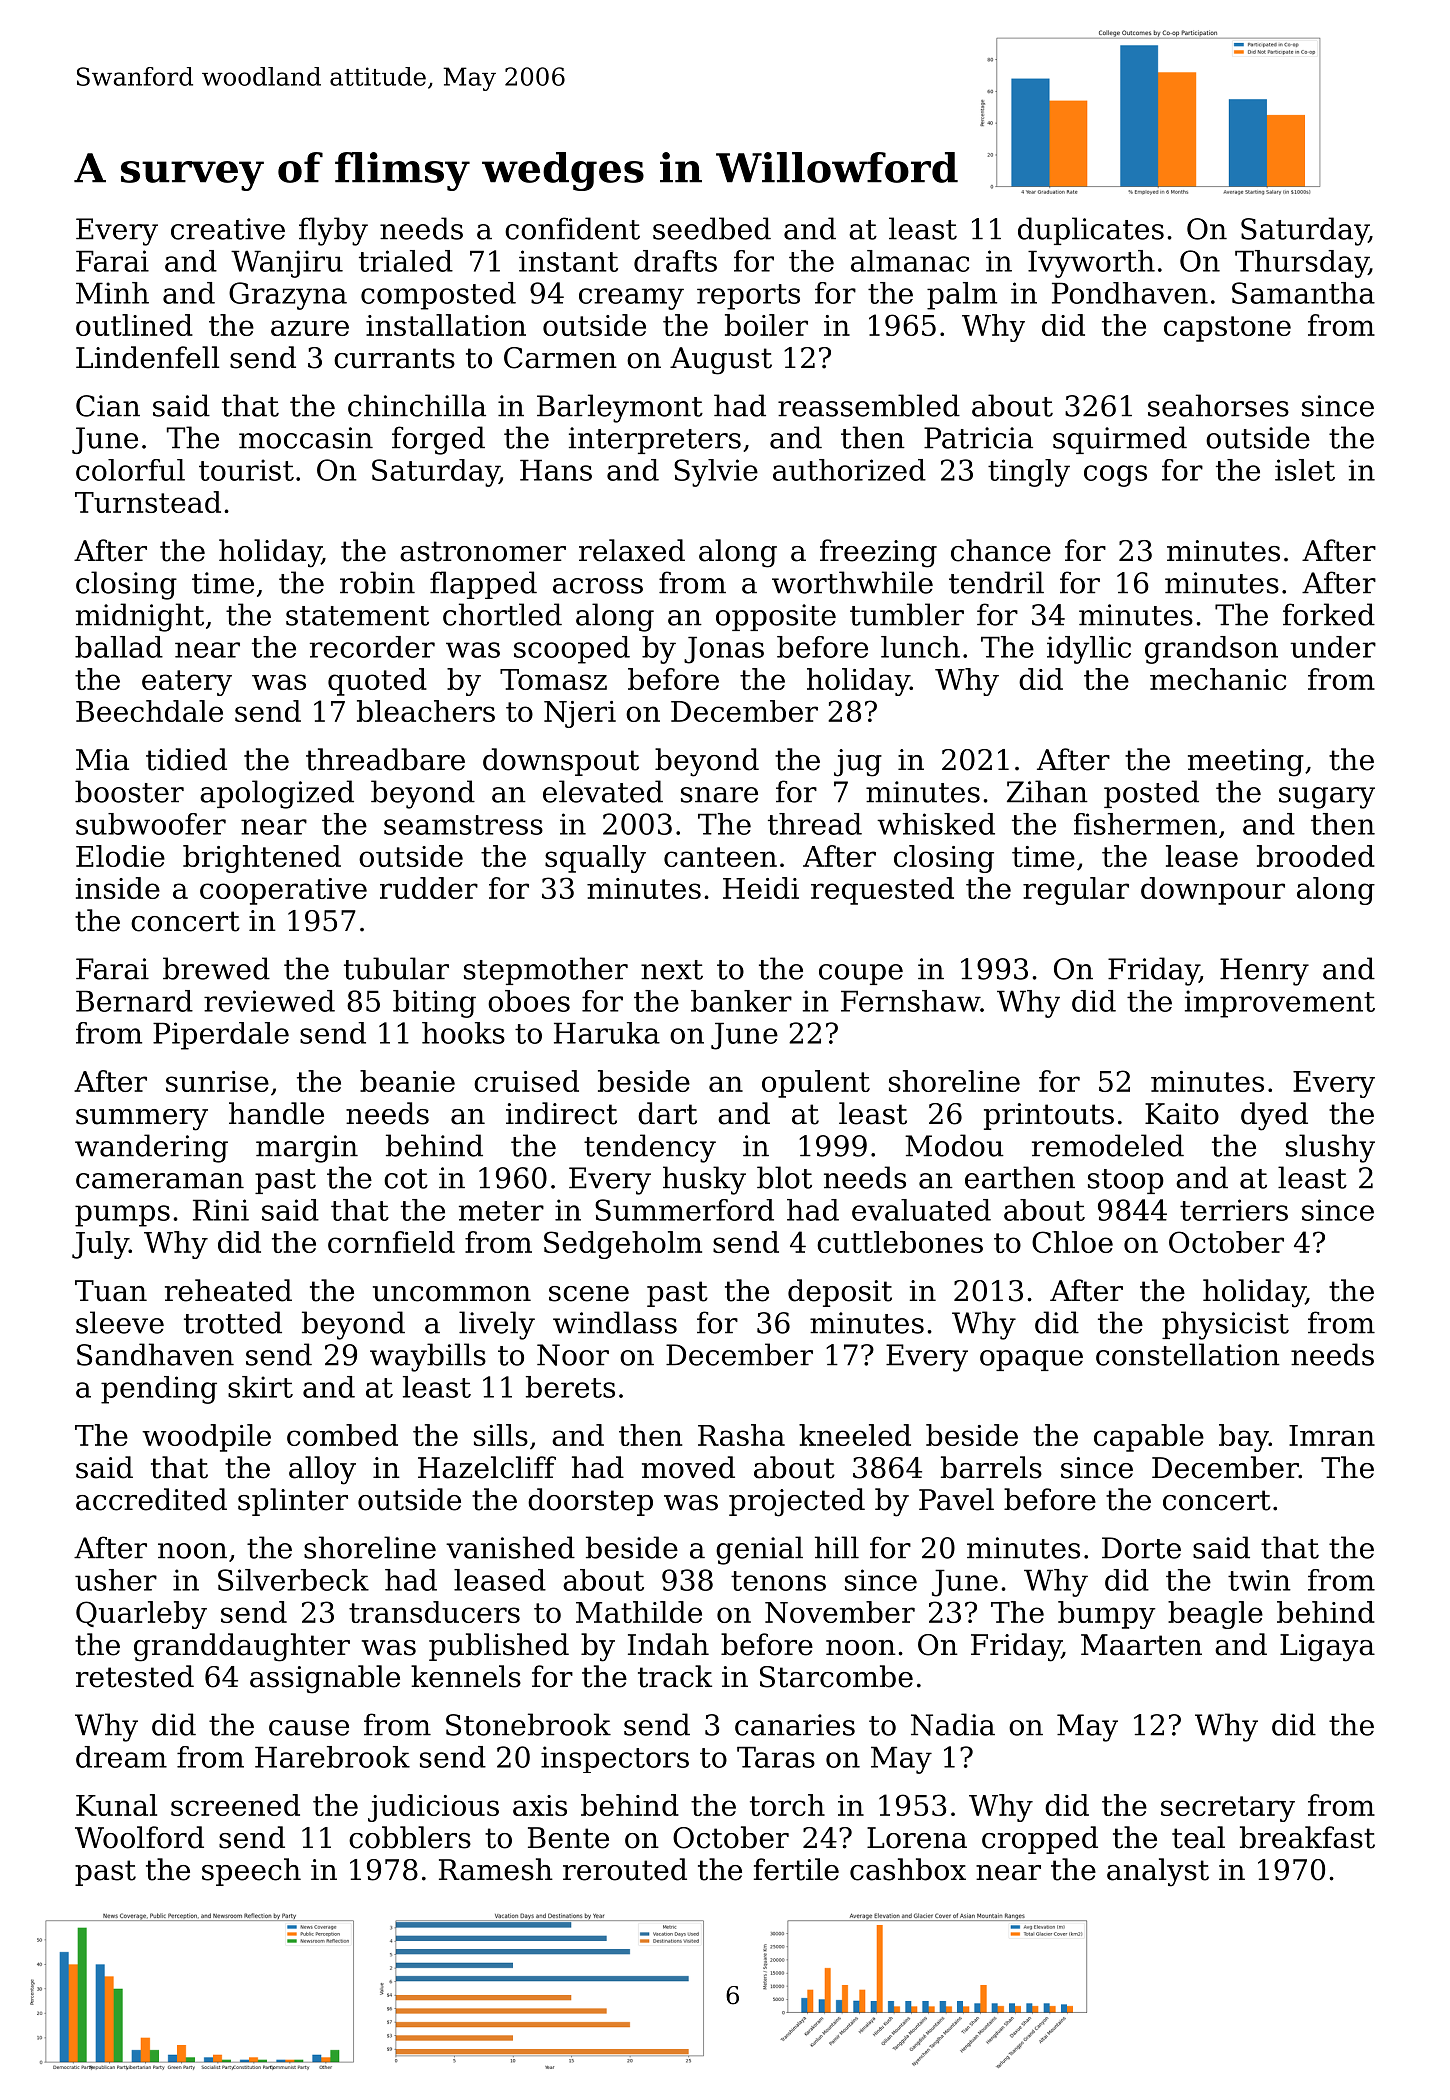 This screenshot has width=1450, height=2100. What do you see at coordinates (1120, 440) in the screenshot?
I see `squirmed` at bounding box center [1120, 440].
